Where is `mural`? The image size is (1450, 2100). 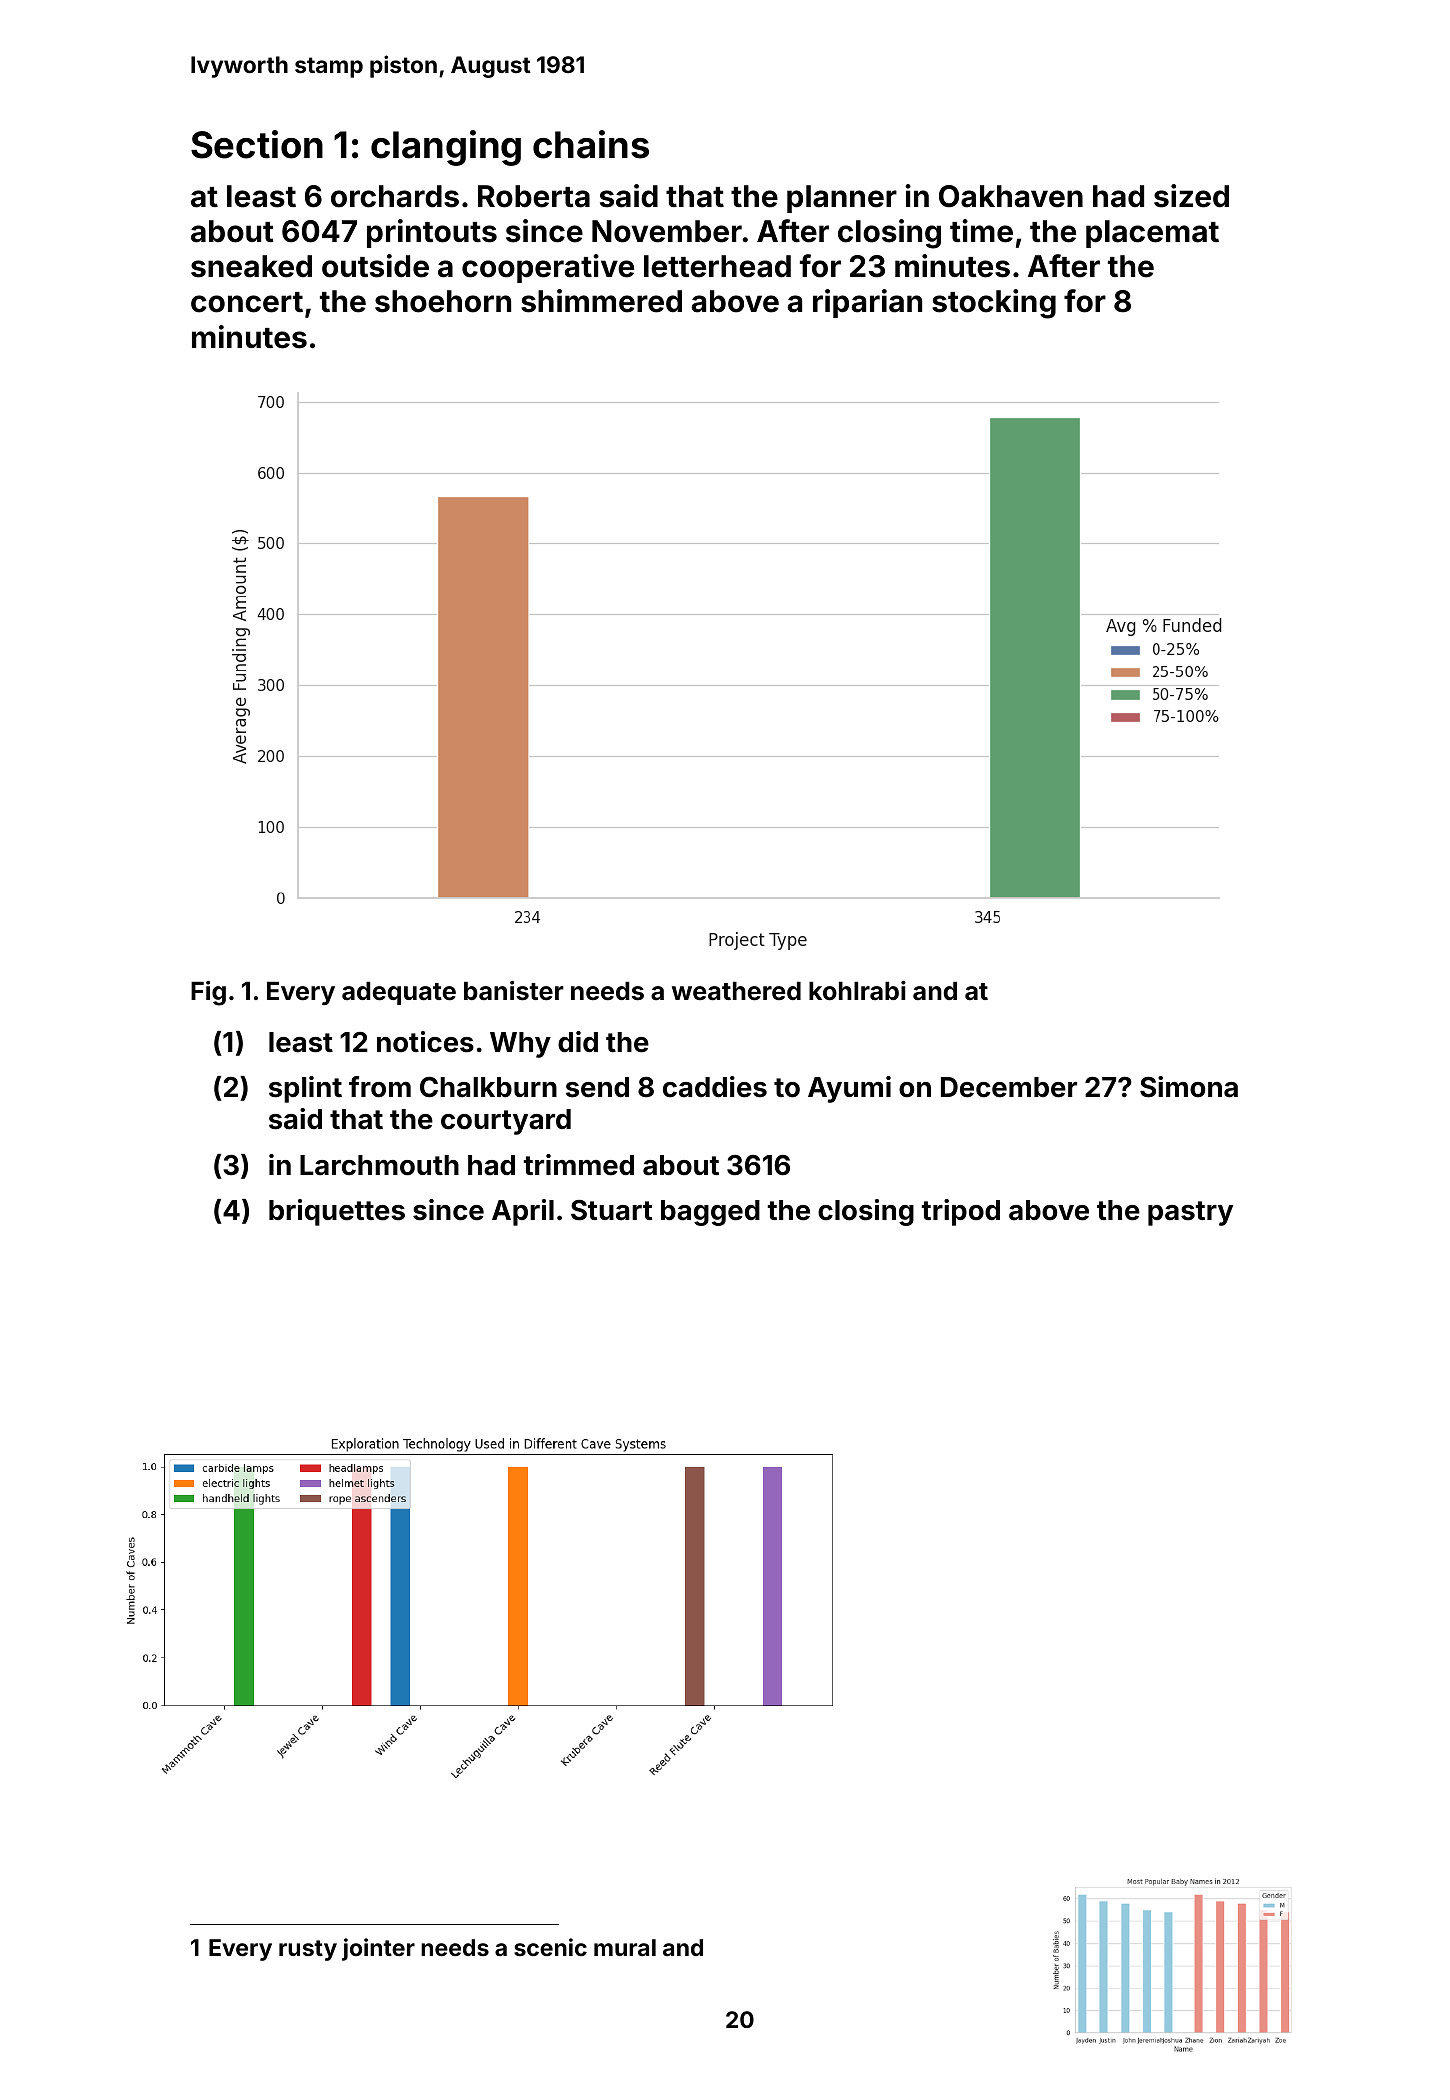 mural is located at coordinates (625, 1947).
